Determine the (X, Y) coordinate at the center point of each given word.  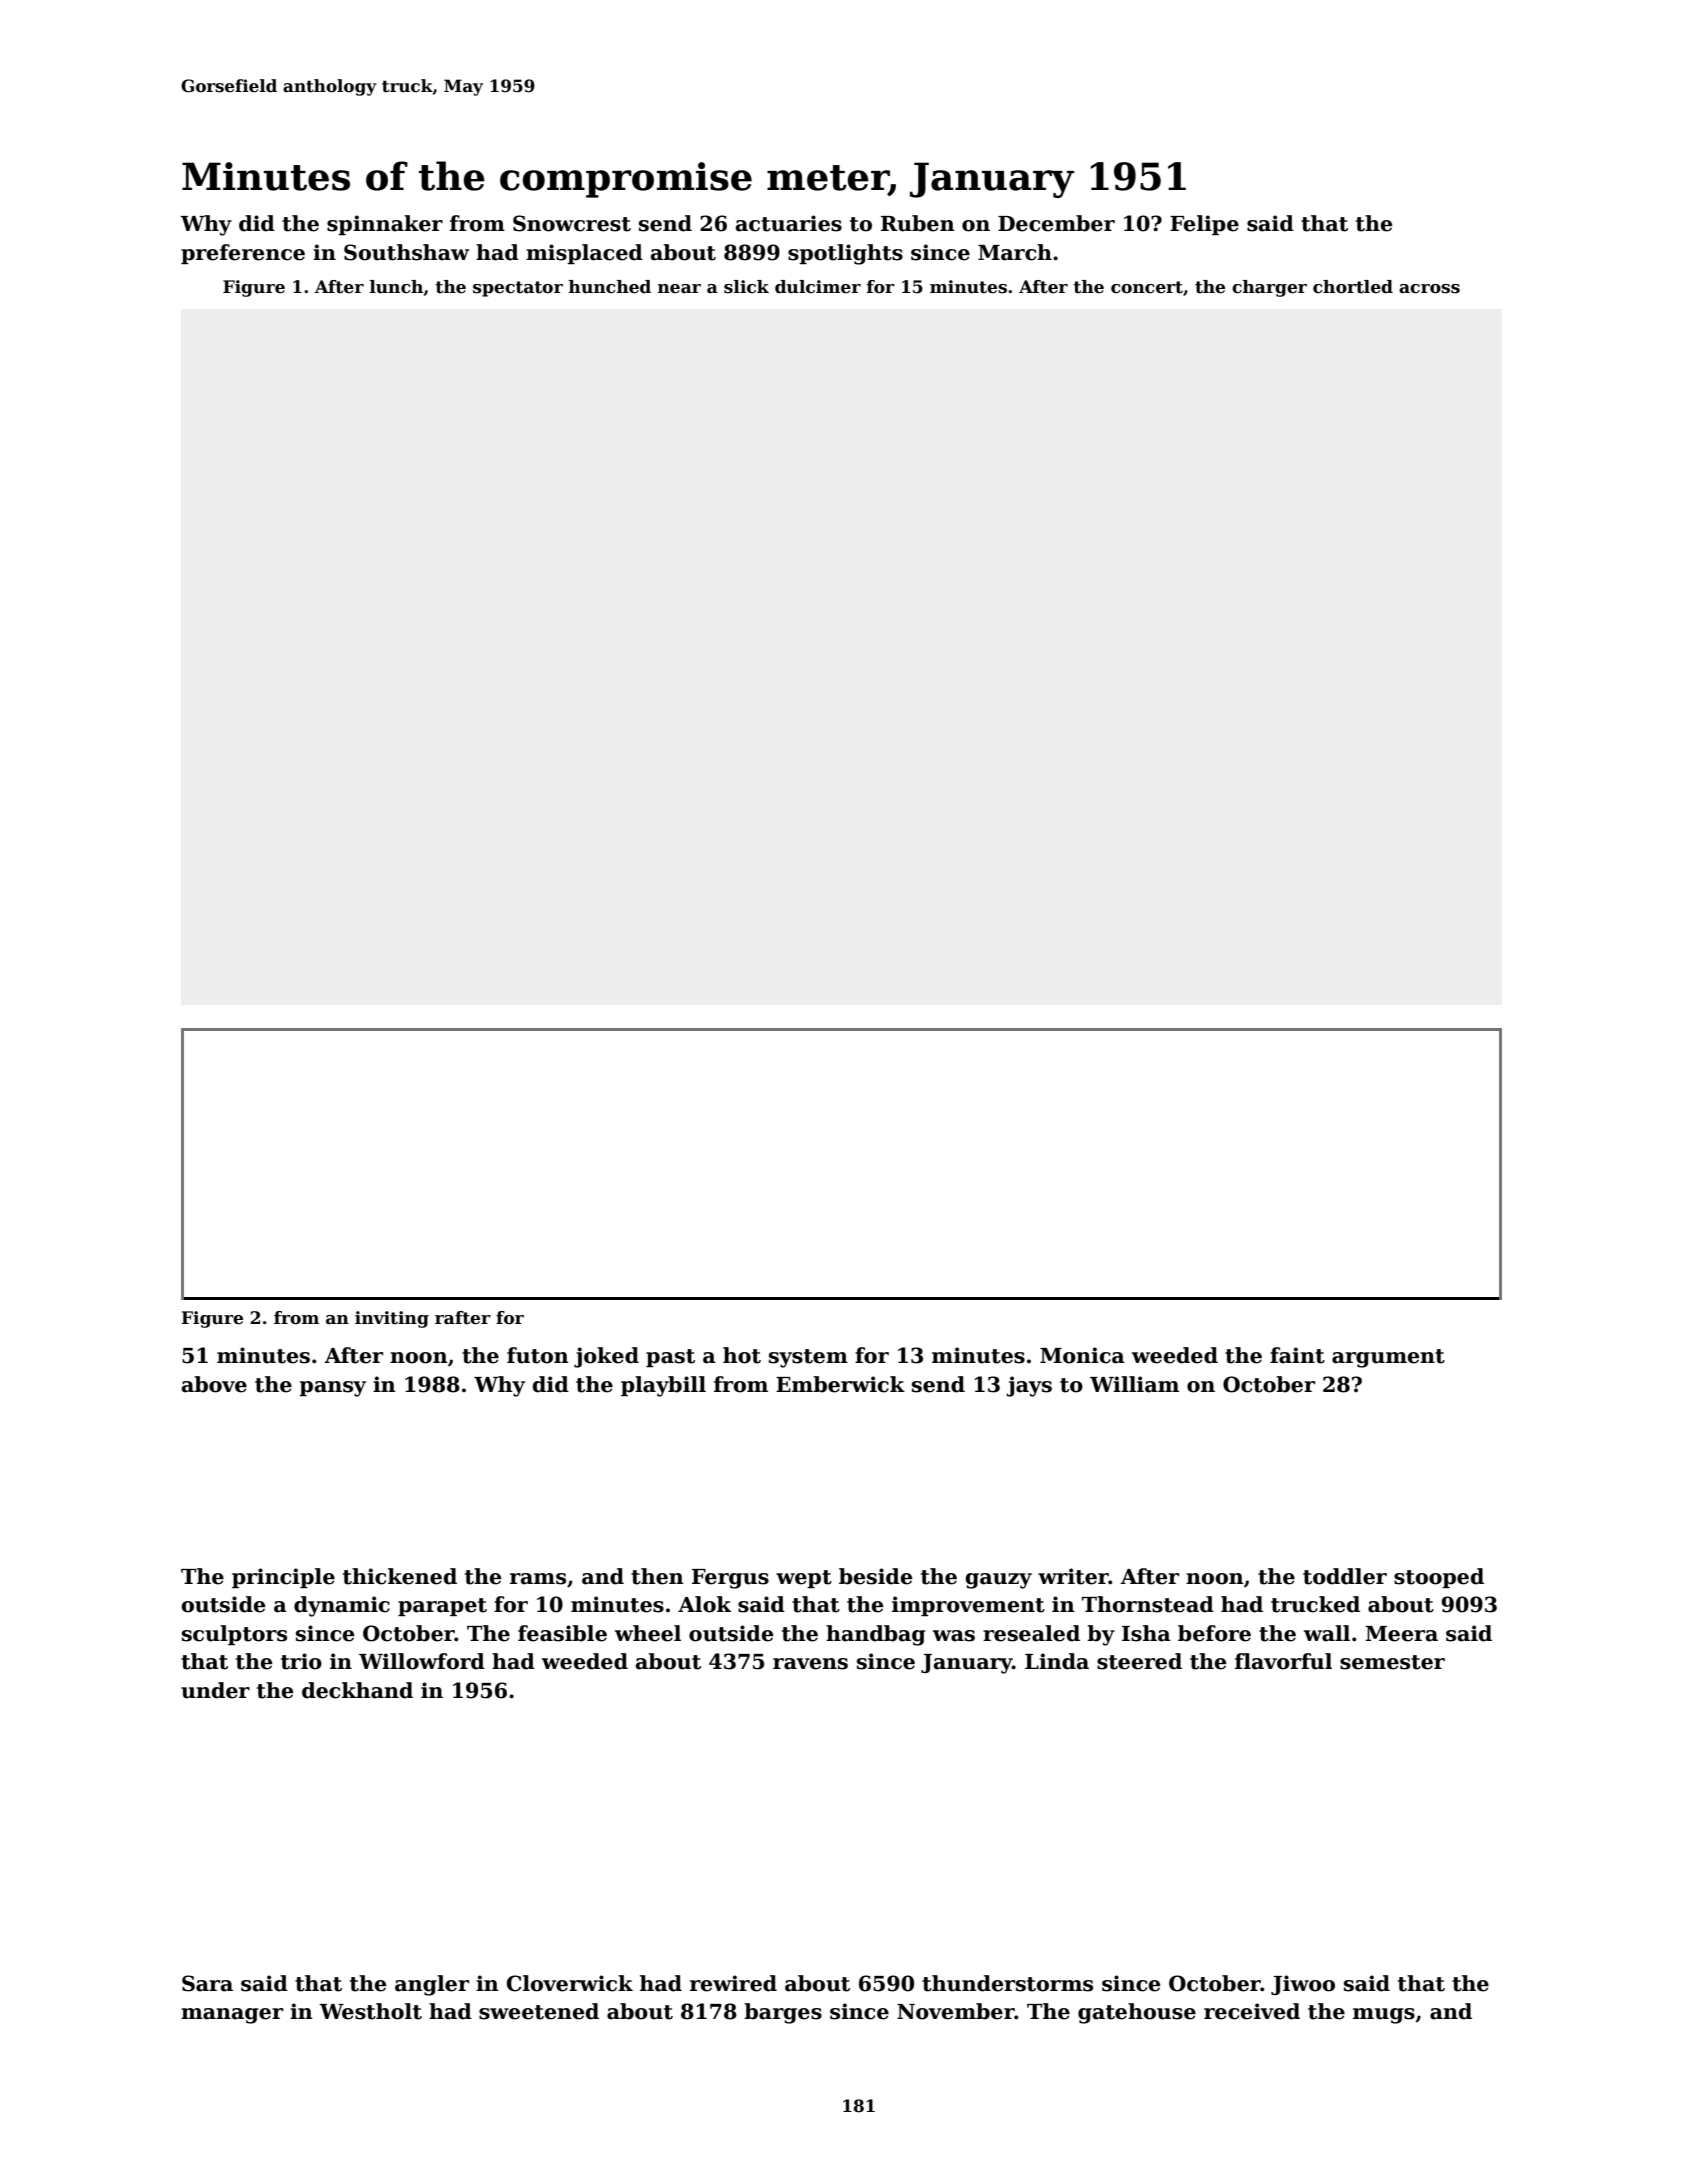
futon (538, 1355)
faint (1297, 1355)
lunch (396, 287)
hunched (610, 287)
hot (742, 1355)
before (1214, 1633)
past (670, 1358)
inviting (392, 1319)
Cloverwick (570, 1983)
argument (1388, 1358)
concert (1147, 287)
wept (804, 1579)
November (956, 2011)
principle (283, 1578)
